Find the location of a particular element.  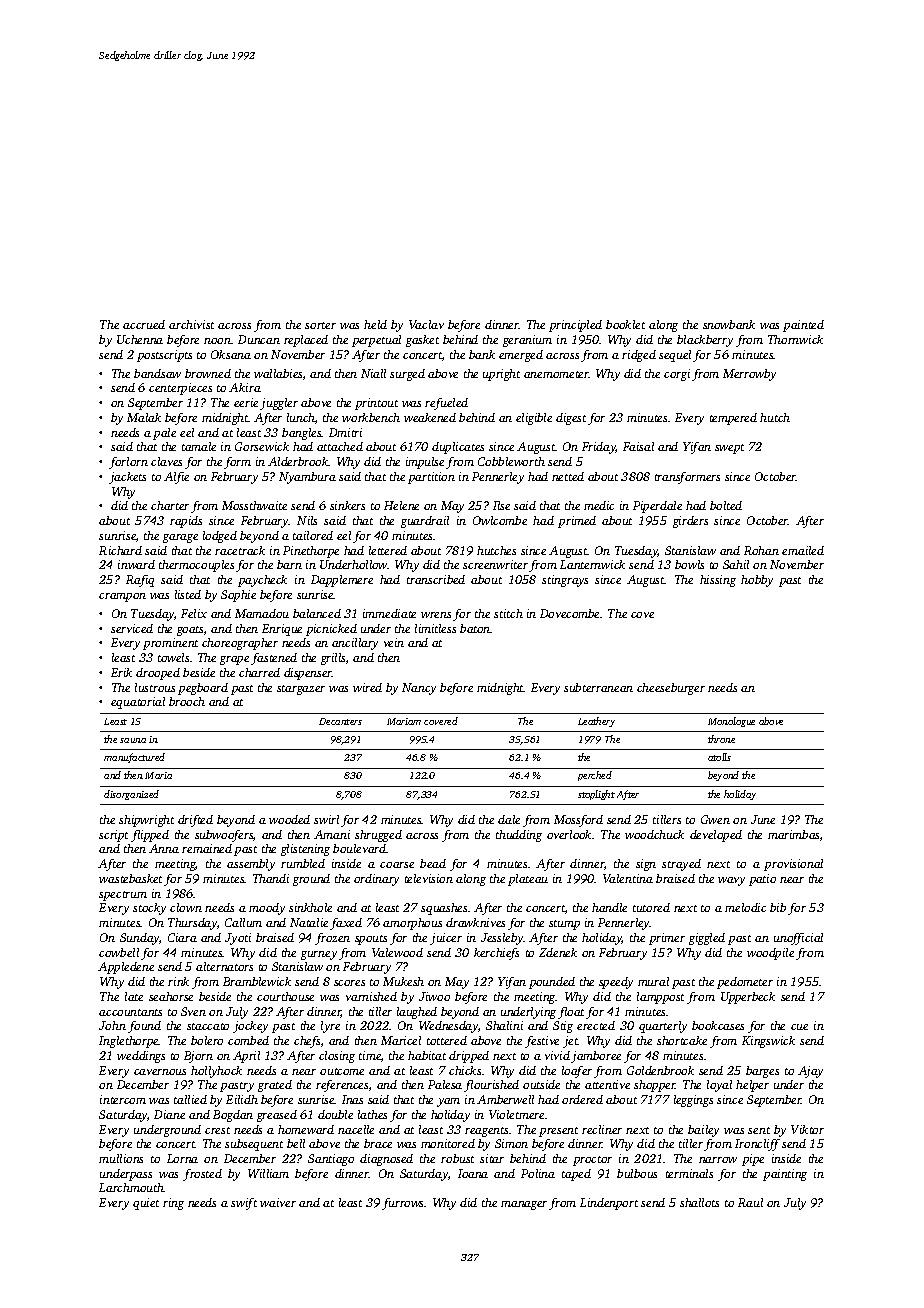

Cobbleworth is located at coordinates (511, 461).
